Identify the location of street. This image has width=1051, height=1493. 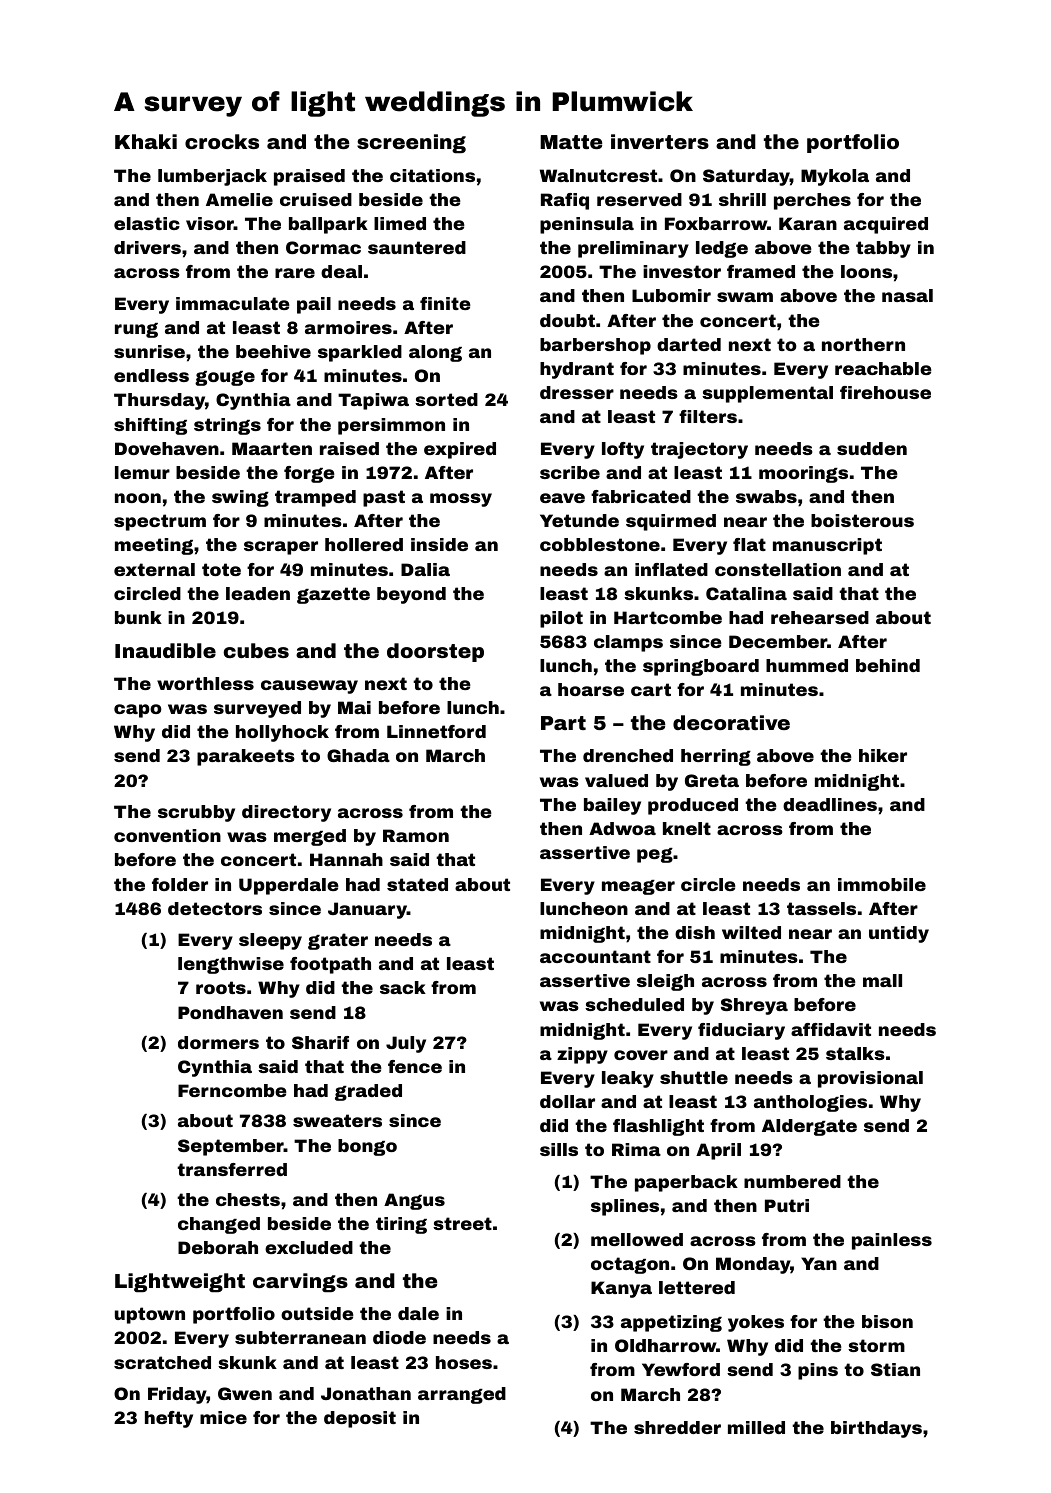
(462, 1223).
